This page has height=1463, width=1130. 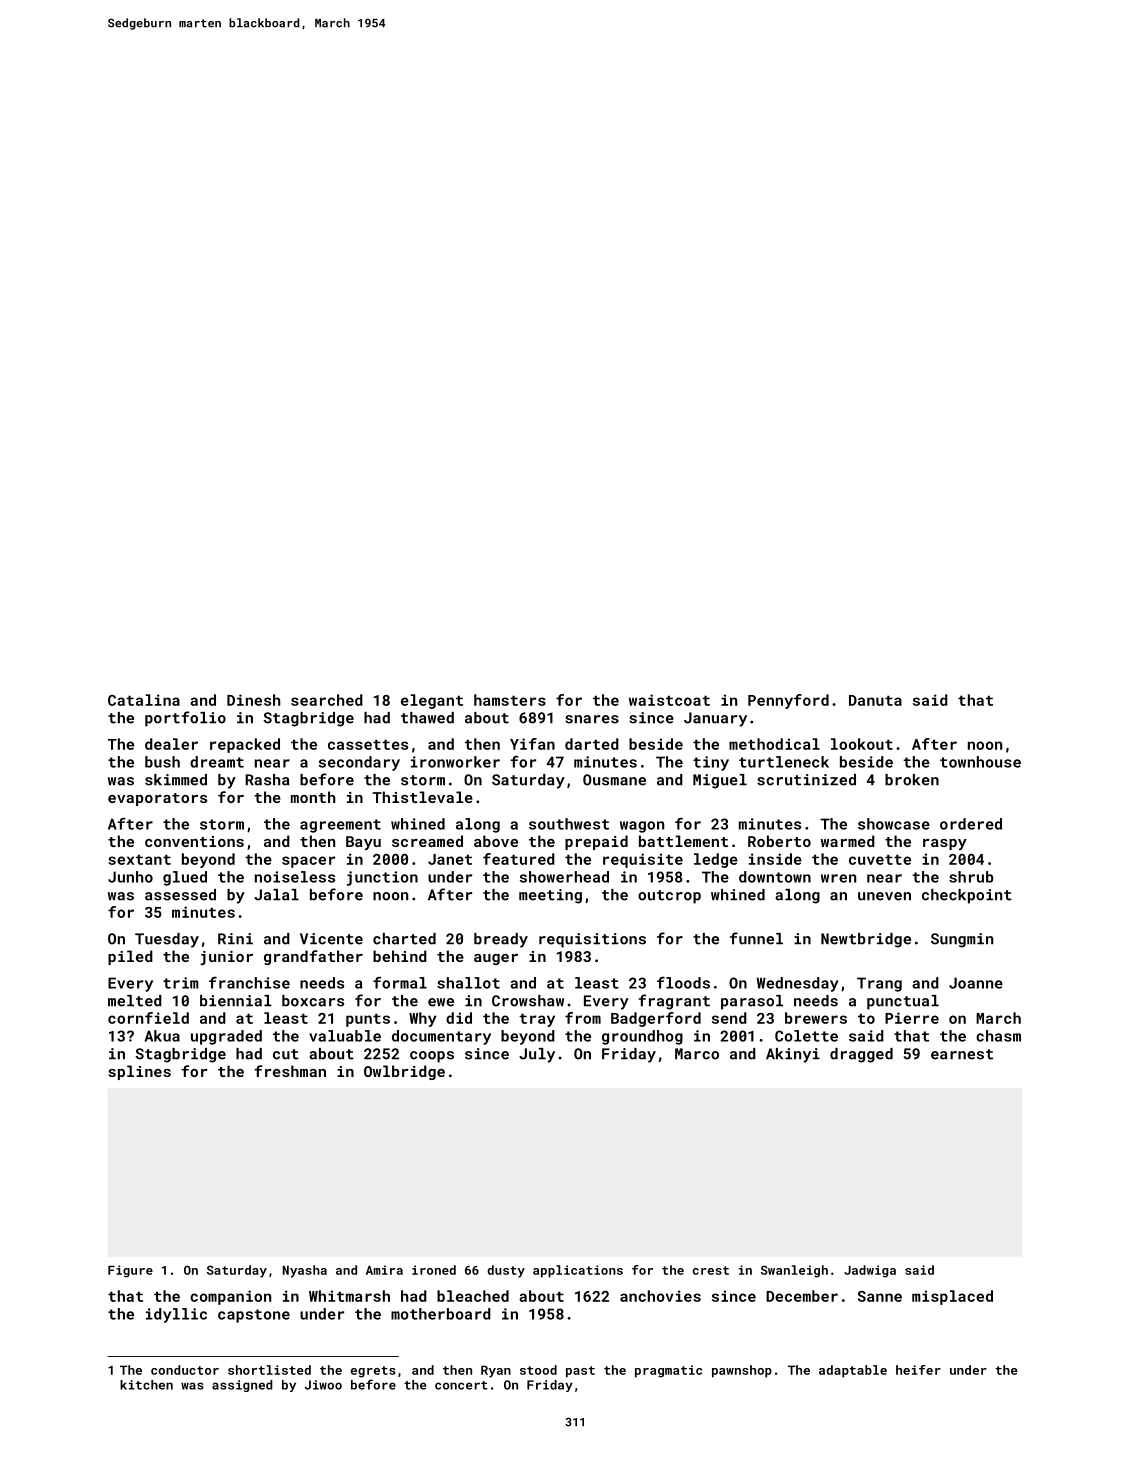 What do you see at coordinates (806, 780) in the page?
I see `scrutinized` at bounding box center [806, 780].
